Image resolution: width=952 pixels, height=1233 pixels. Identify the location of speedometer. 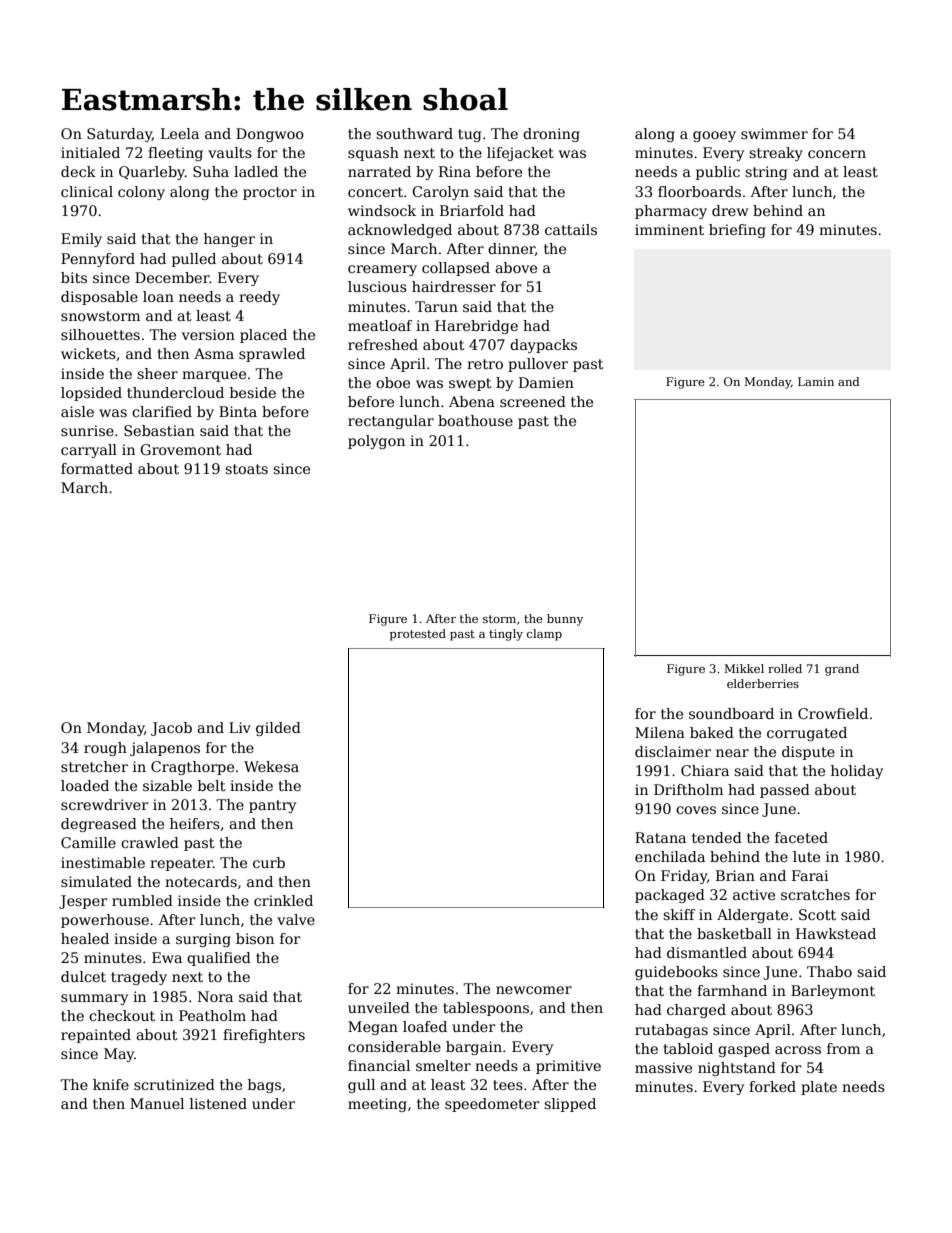
(492, 1105).
